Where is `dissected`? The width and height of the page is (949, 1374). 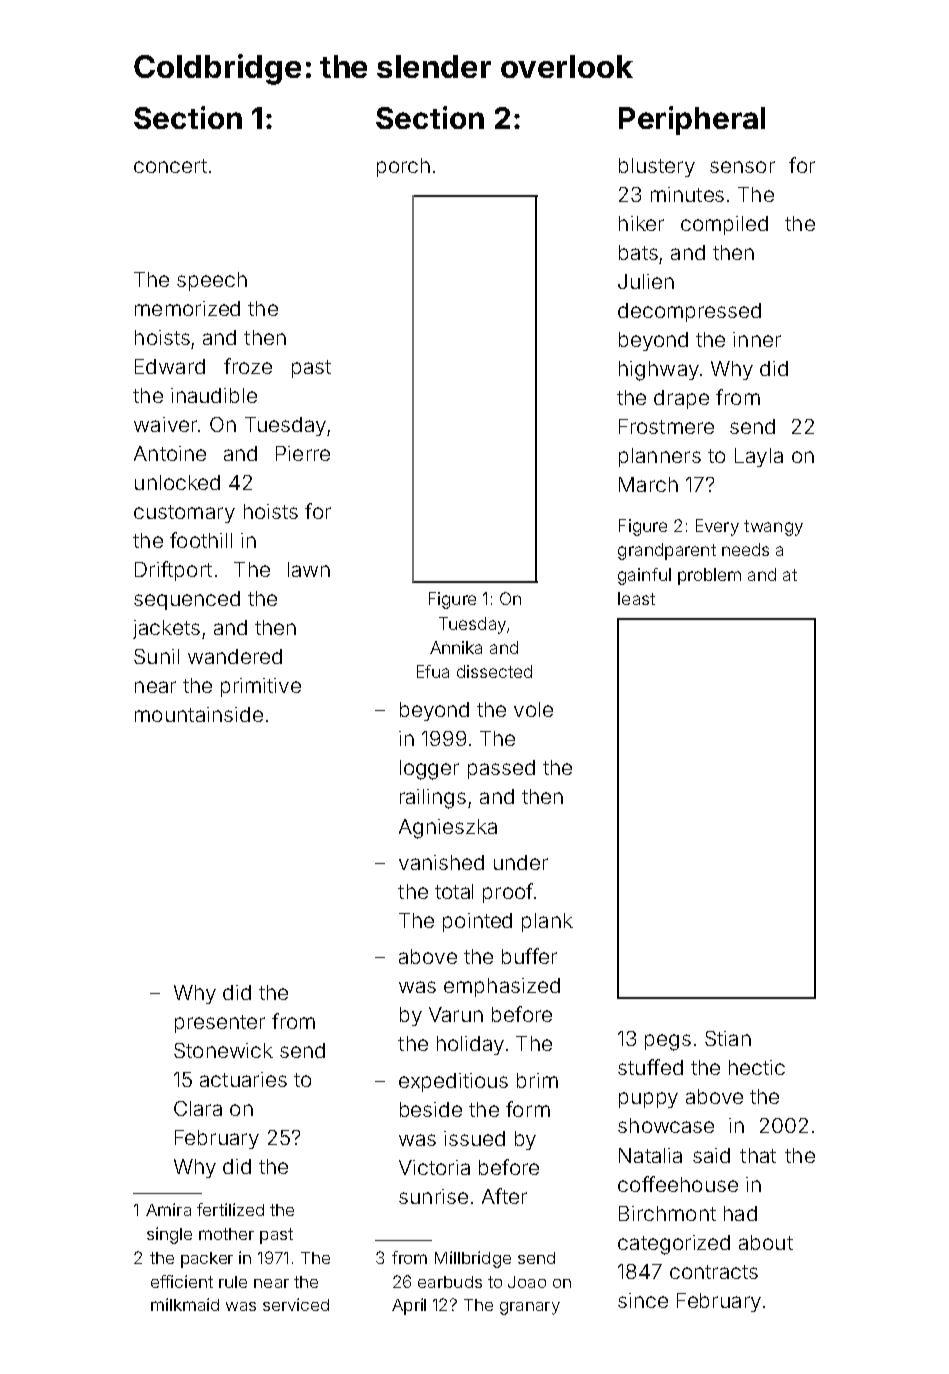 dissected is located at coordinates (494, 671).
